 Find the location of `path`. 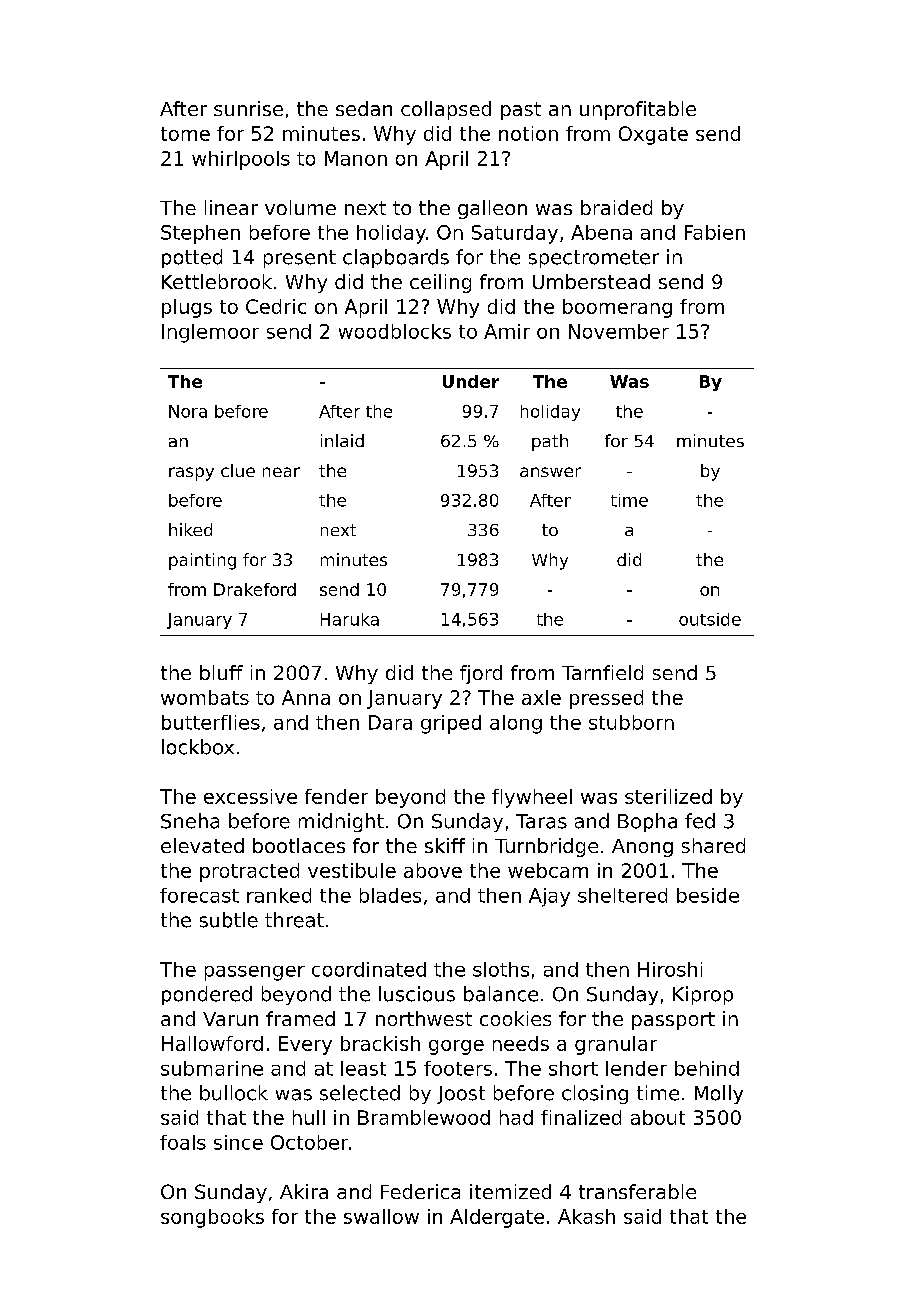

path is located at coordinates (550, 442).
